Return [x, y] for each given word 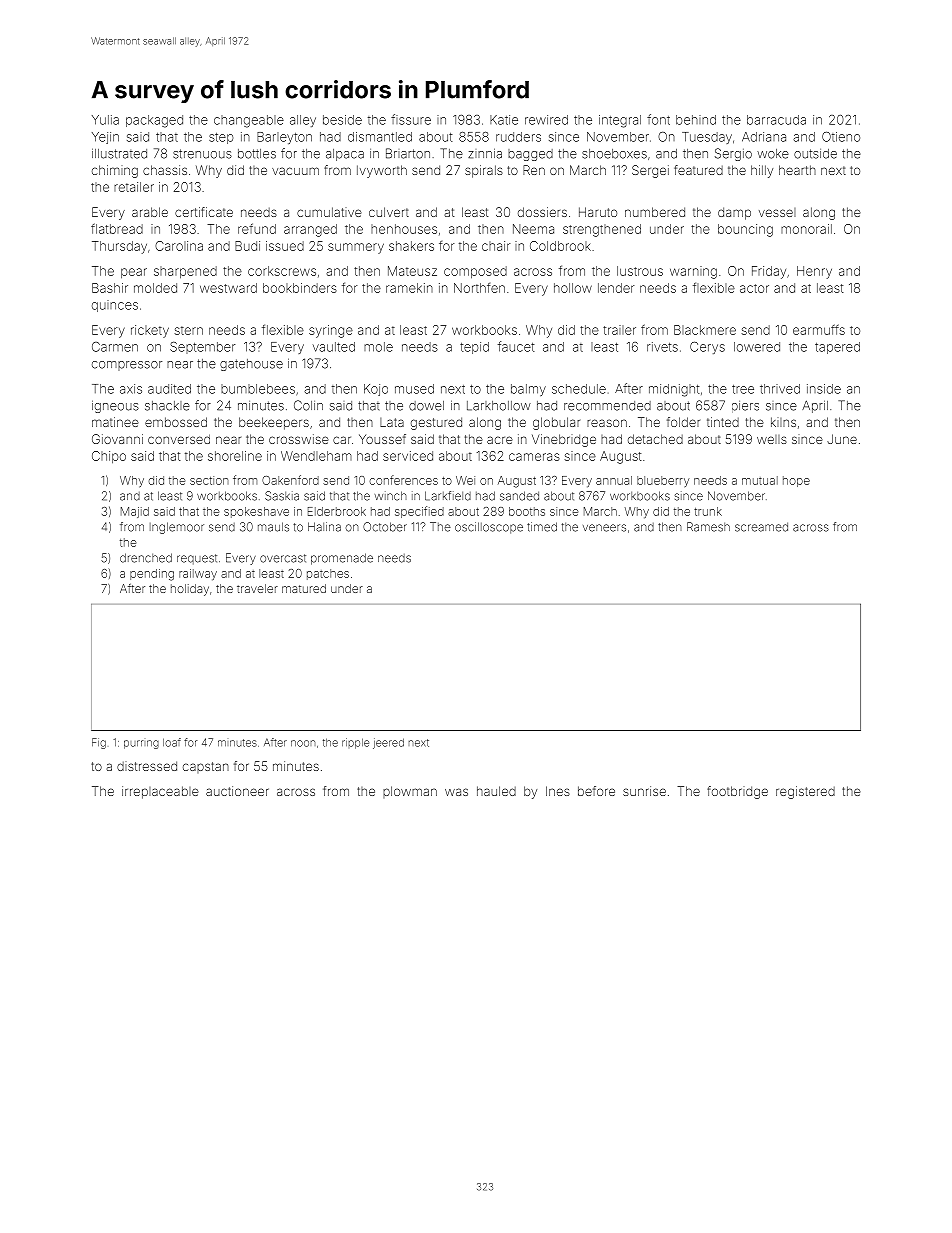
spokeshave [256, 512]
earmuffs [819, 329]
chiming [115, 171]
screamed [761, 527]
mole [378, 347]
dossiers [542, 212]
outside [815, 154]
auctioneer [237, 791]
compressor [127, 366]
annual [614, 480]
